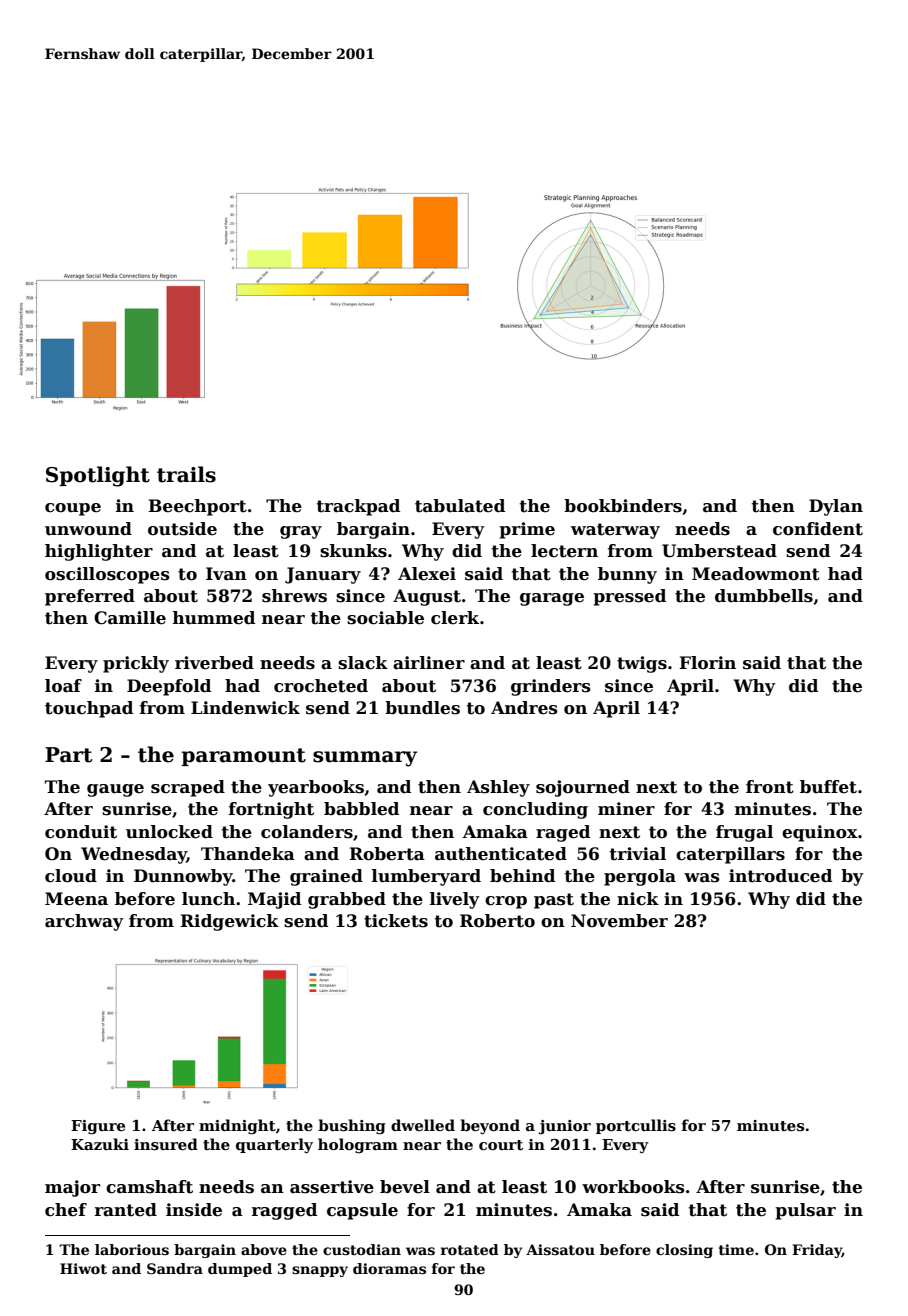 Image resolution: width=908 pixels, height=1316 pixels. What do you see at coordinates (100, 1144) in the document?
I see `Kazuki` at bounding box center [100, 1144].
